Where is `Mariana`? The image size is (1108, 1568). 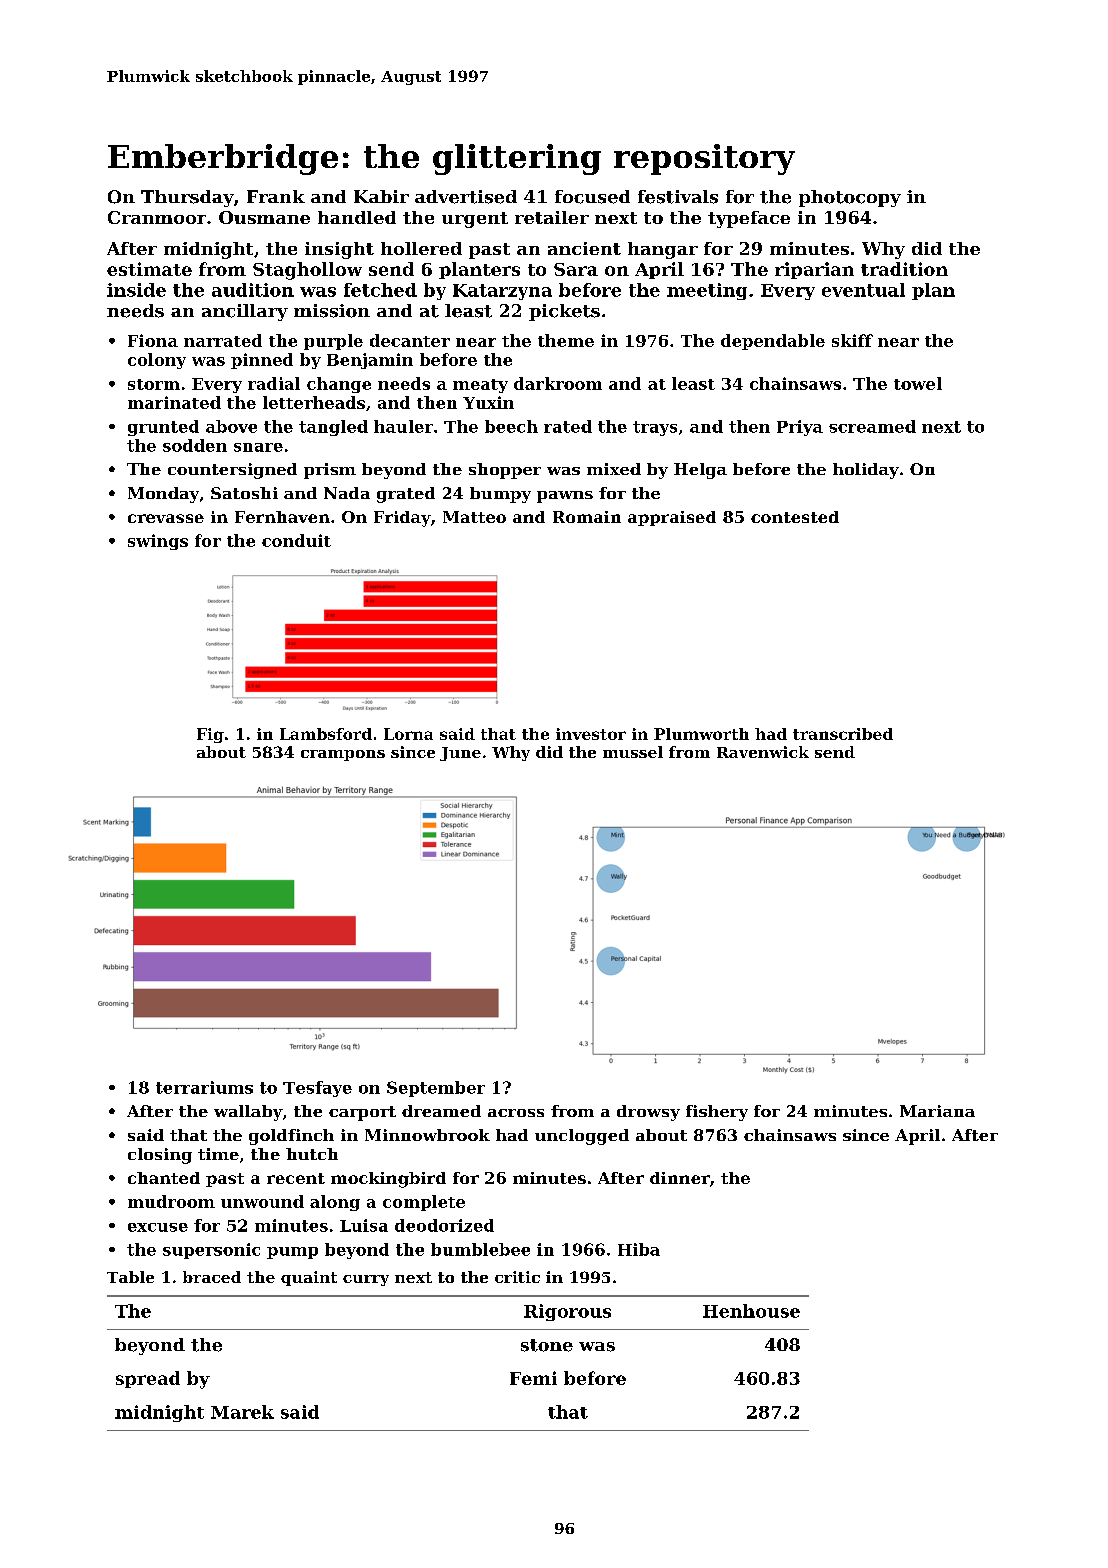 Mariana is located at coordinates (937, 1111).
